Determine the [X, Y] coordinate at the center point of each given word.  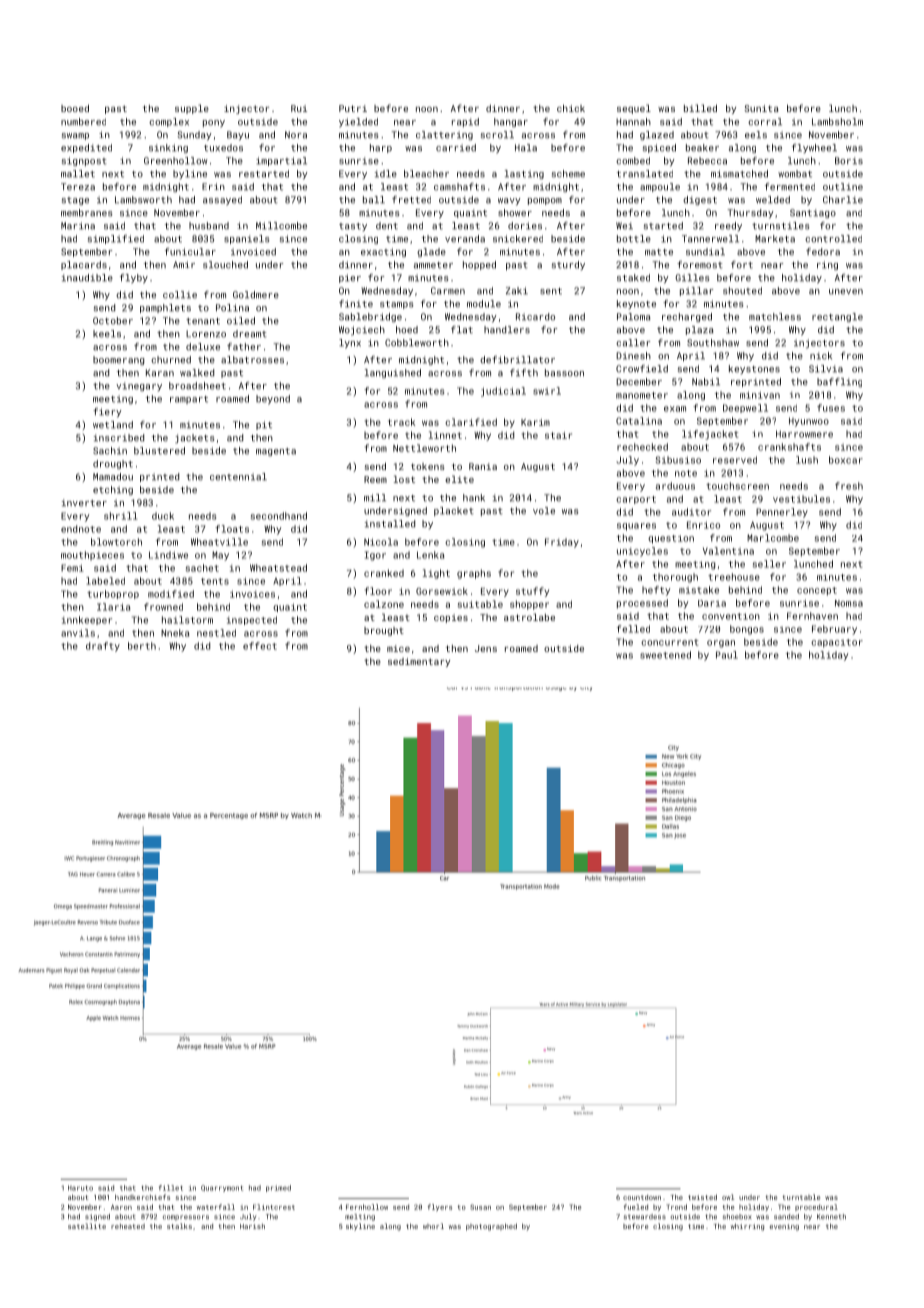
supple [192, 109]
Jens [486, 648]
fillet [171, 1188]
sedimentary [419, 662]
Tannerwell [710, 239]
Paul [727, 655]
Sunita [761, 108]
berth [142, 646]
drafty [103, 647]
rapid [465, 122]
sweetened [665, 655]
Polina [232, 308]
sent [551, 291]
